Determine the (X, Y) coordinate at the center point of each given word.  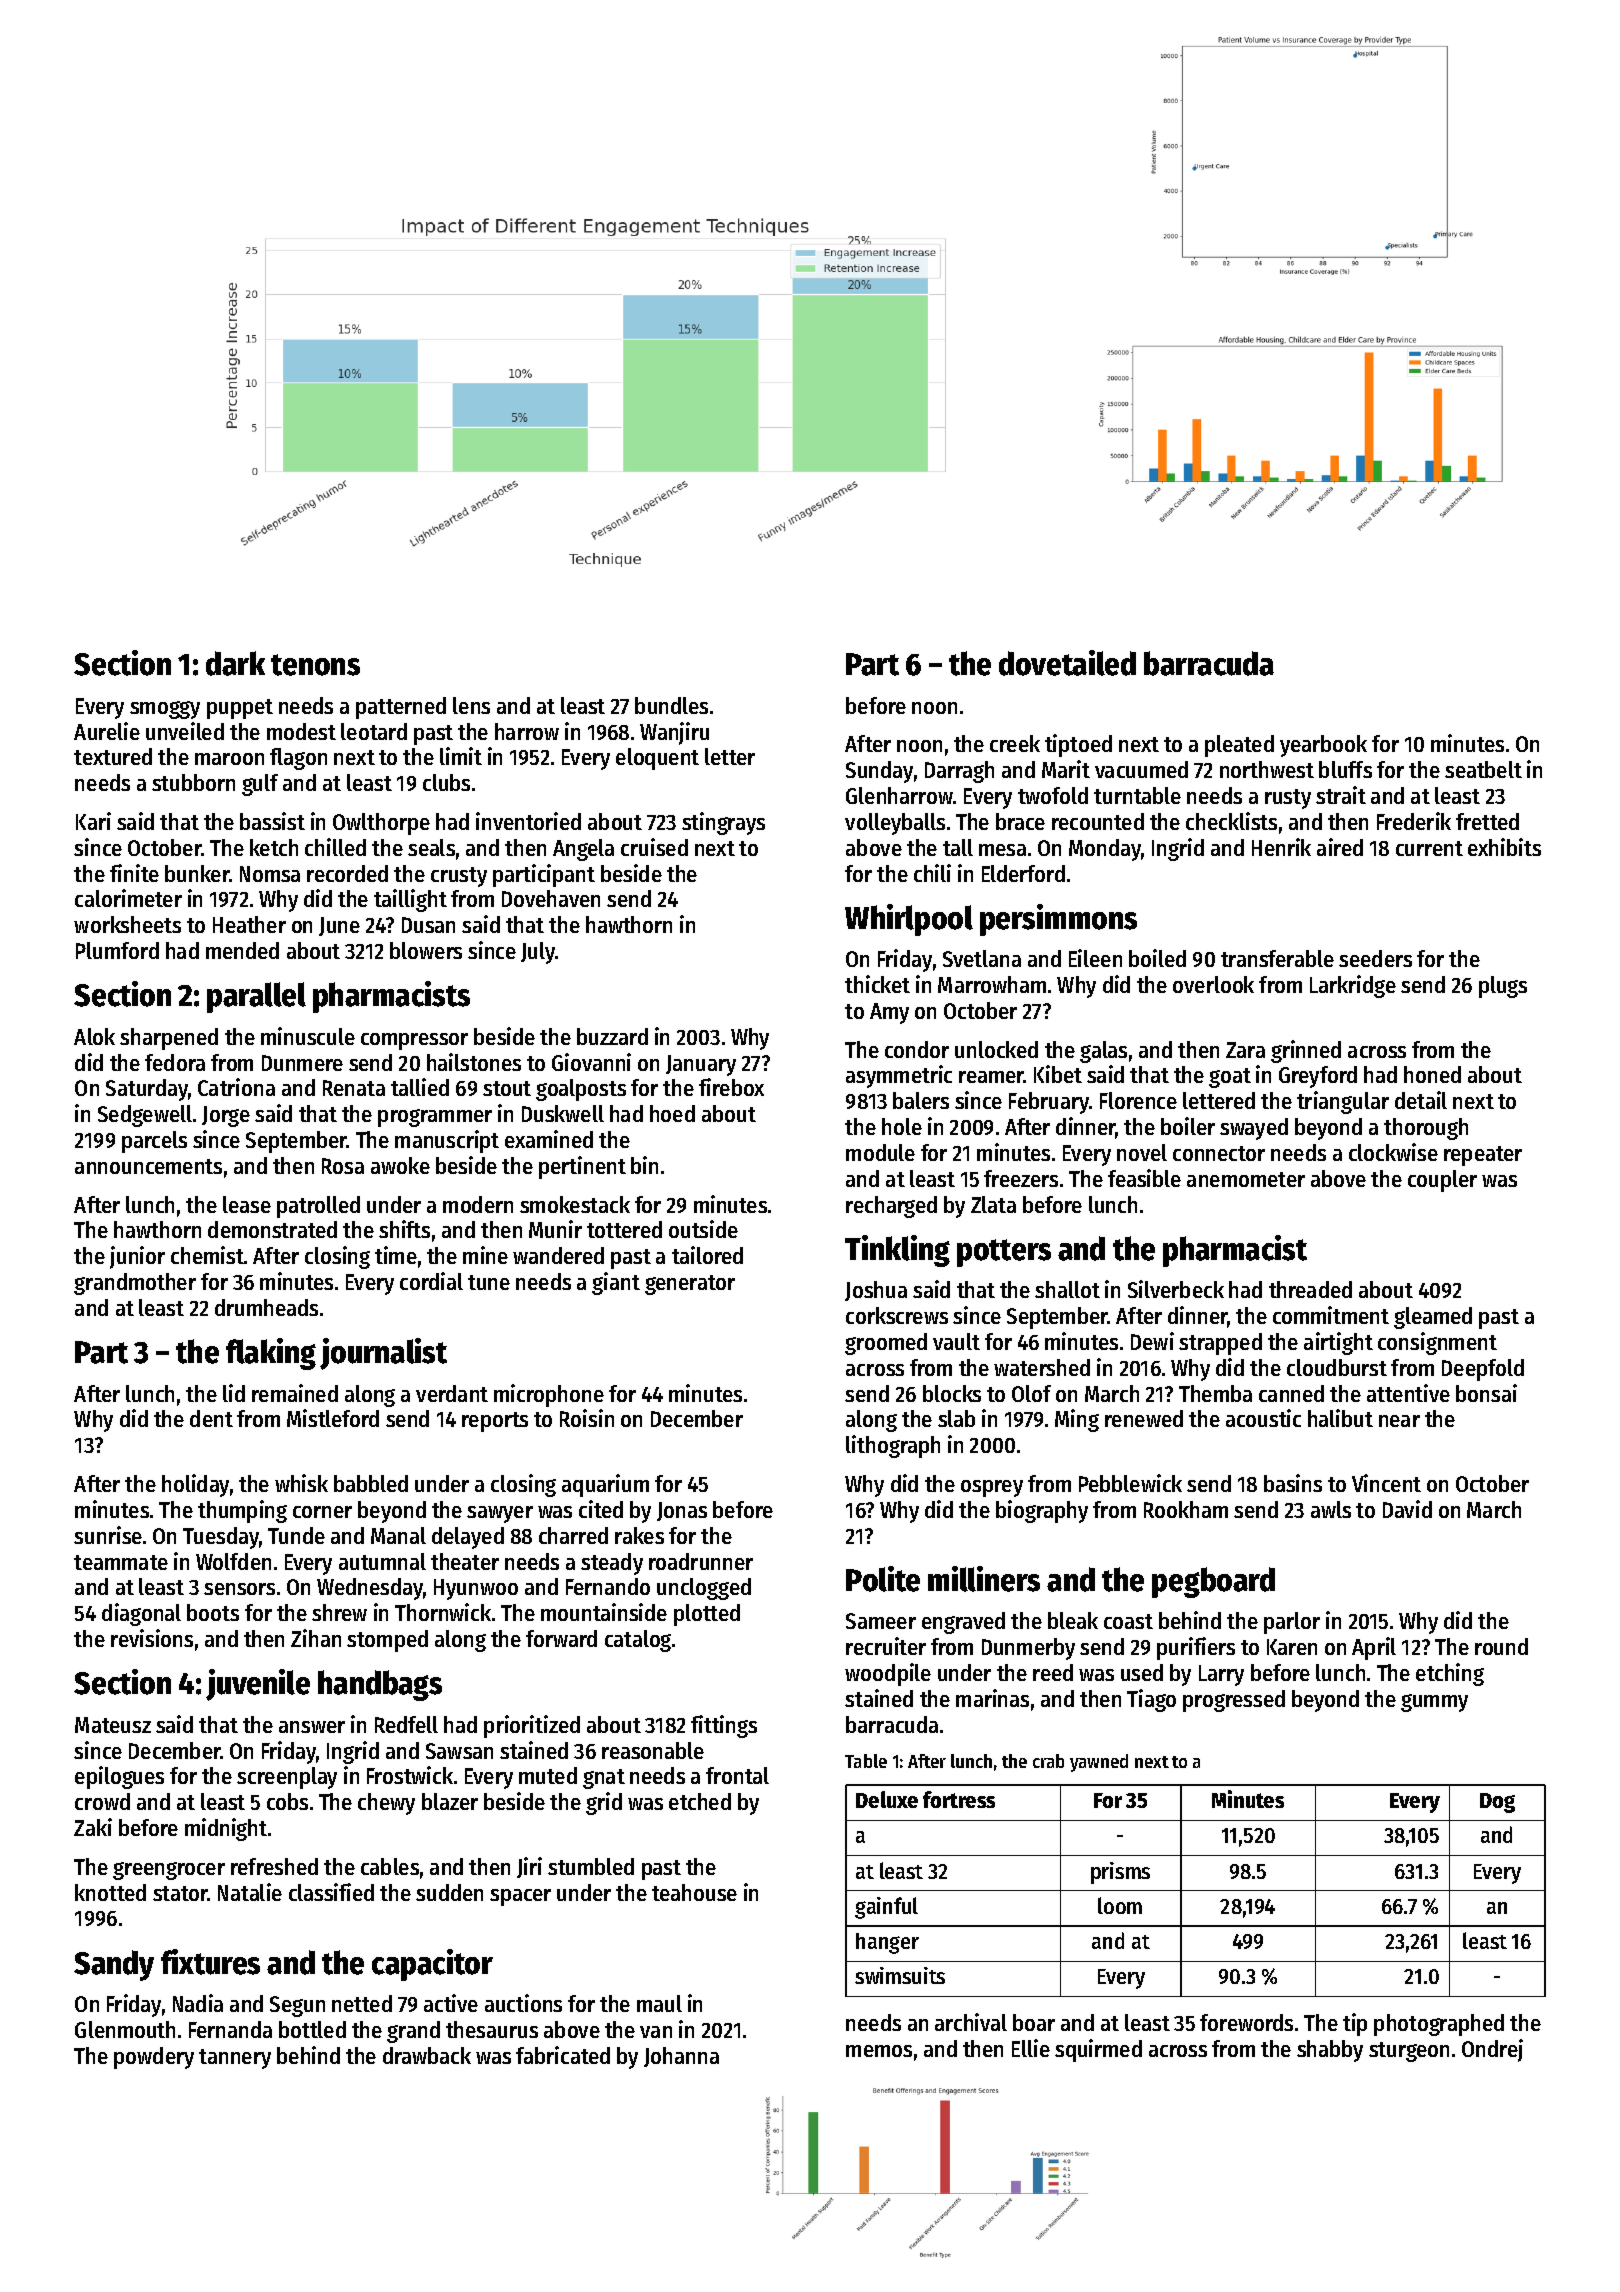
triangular (1343, 1102)
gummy (1434, 1703)
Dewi (1152, 1341)
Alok (94, 1036)
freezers (1021, 1178)
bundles (671, 705)
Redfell (406, 1724)
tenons (315, 665)
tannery (235, 2059)
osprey (992, 1488)
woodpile (888, 1674)
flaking (271, 1354)
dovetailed (1067, 663)
